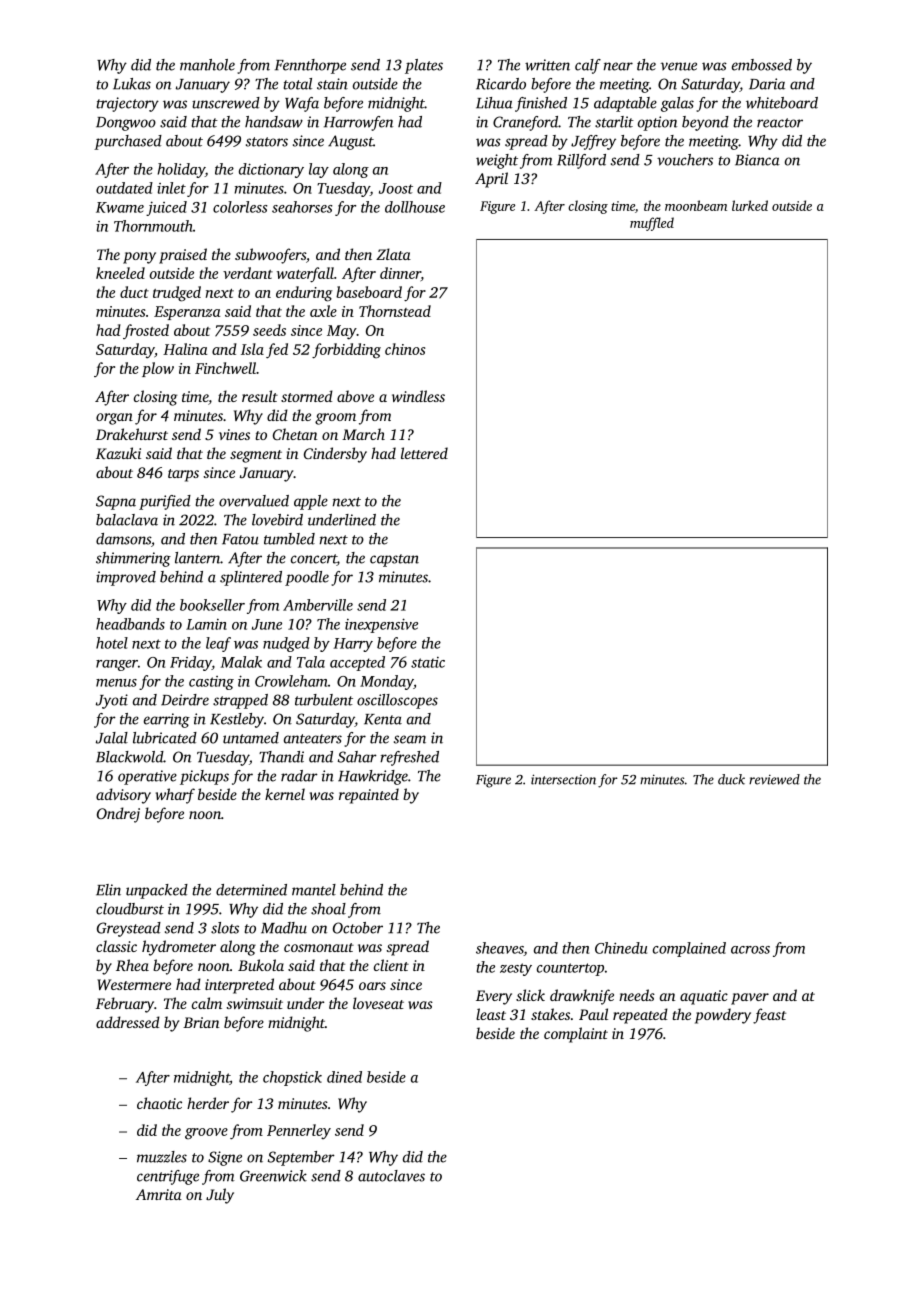  What do you see at coordinates (689, 949) in the screenshot?
I see `complained` at bounding box center [689, 949].
